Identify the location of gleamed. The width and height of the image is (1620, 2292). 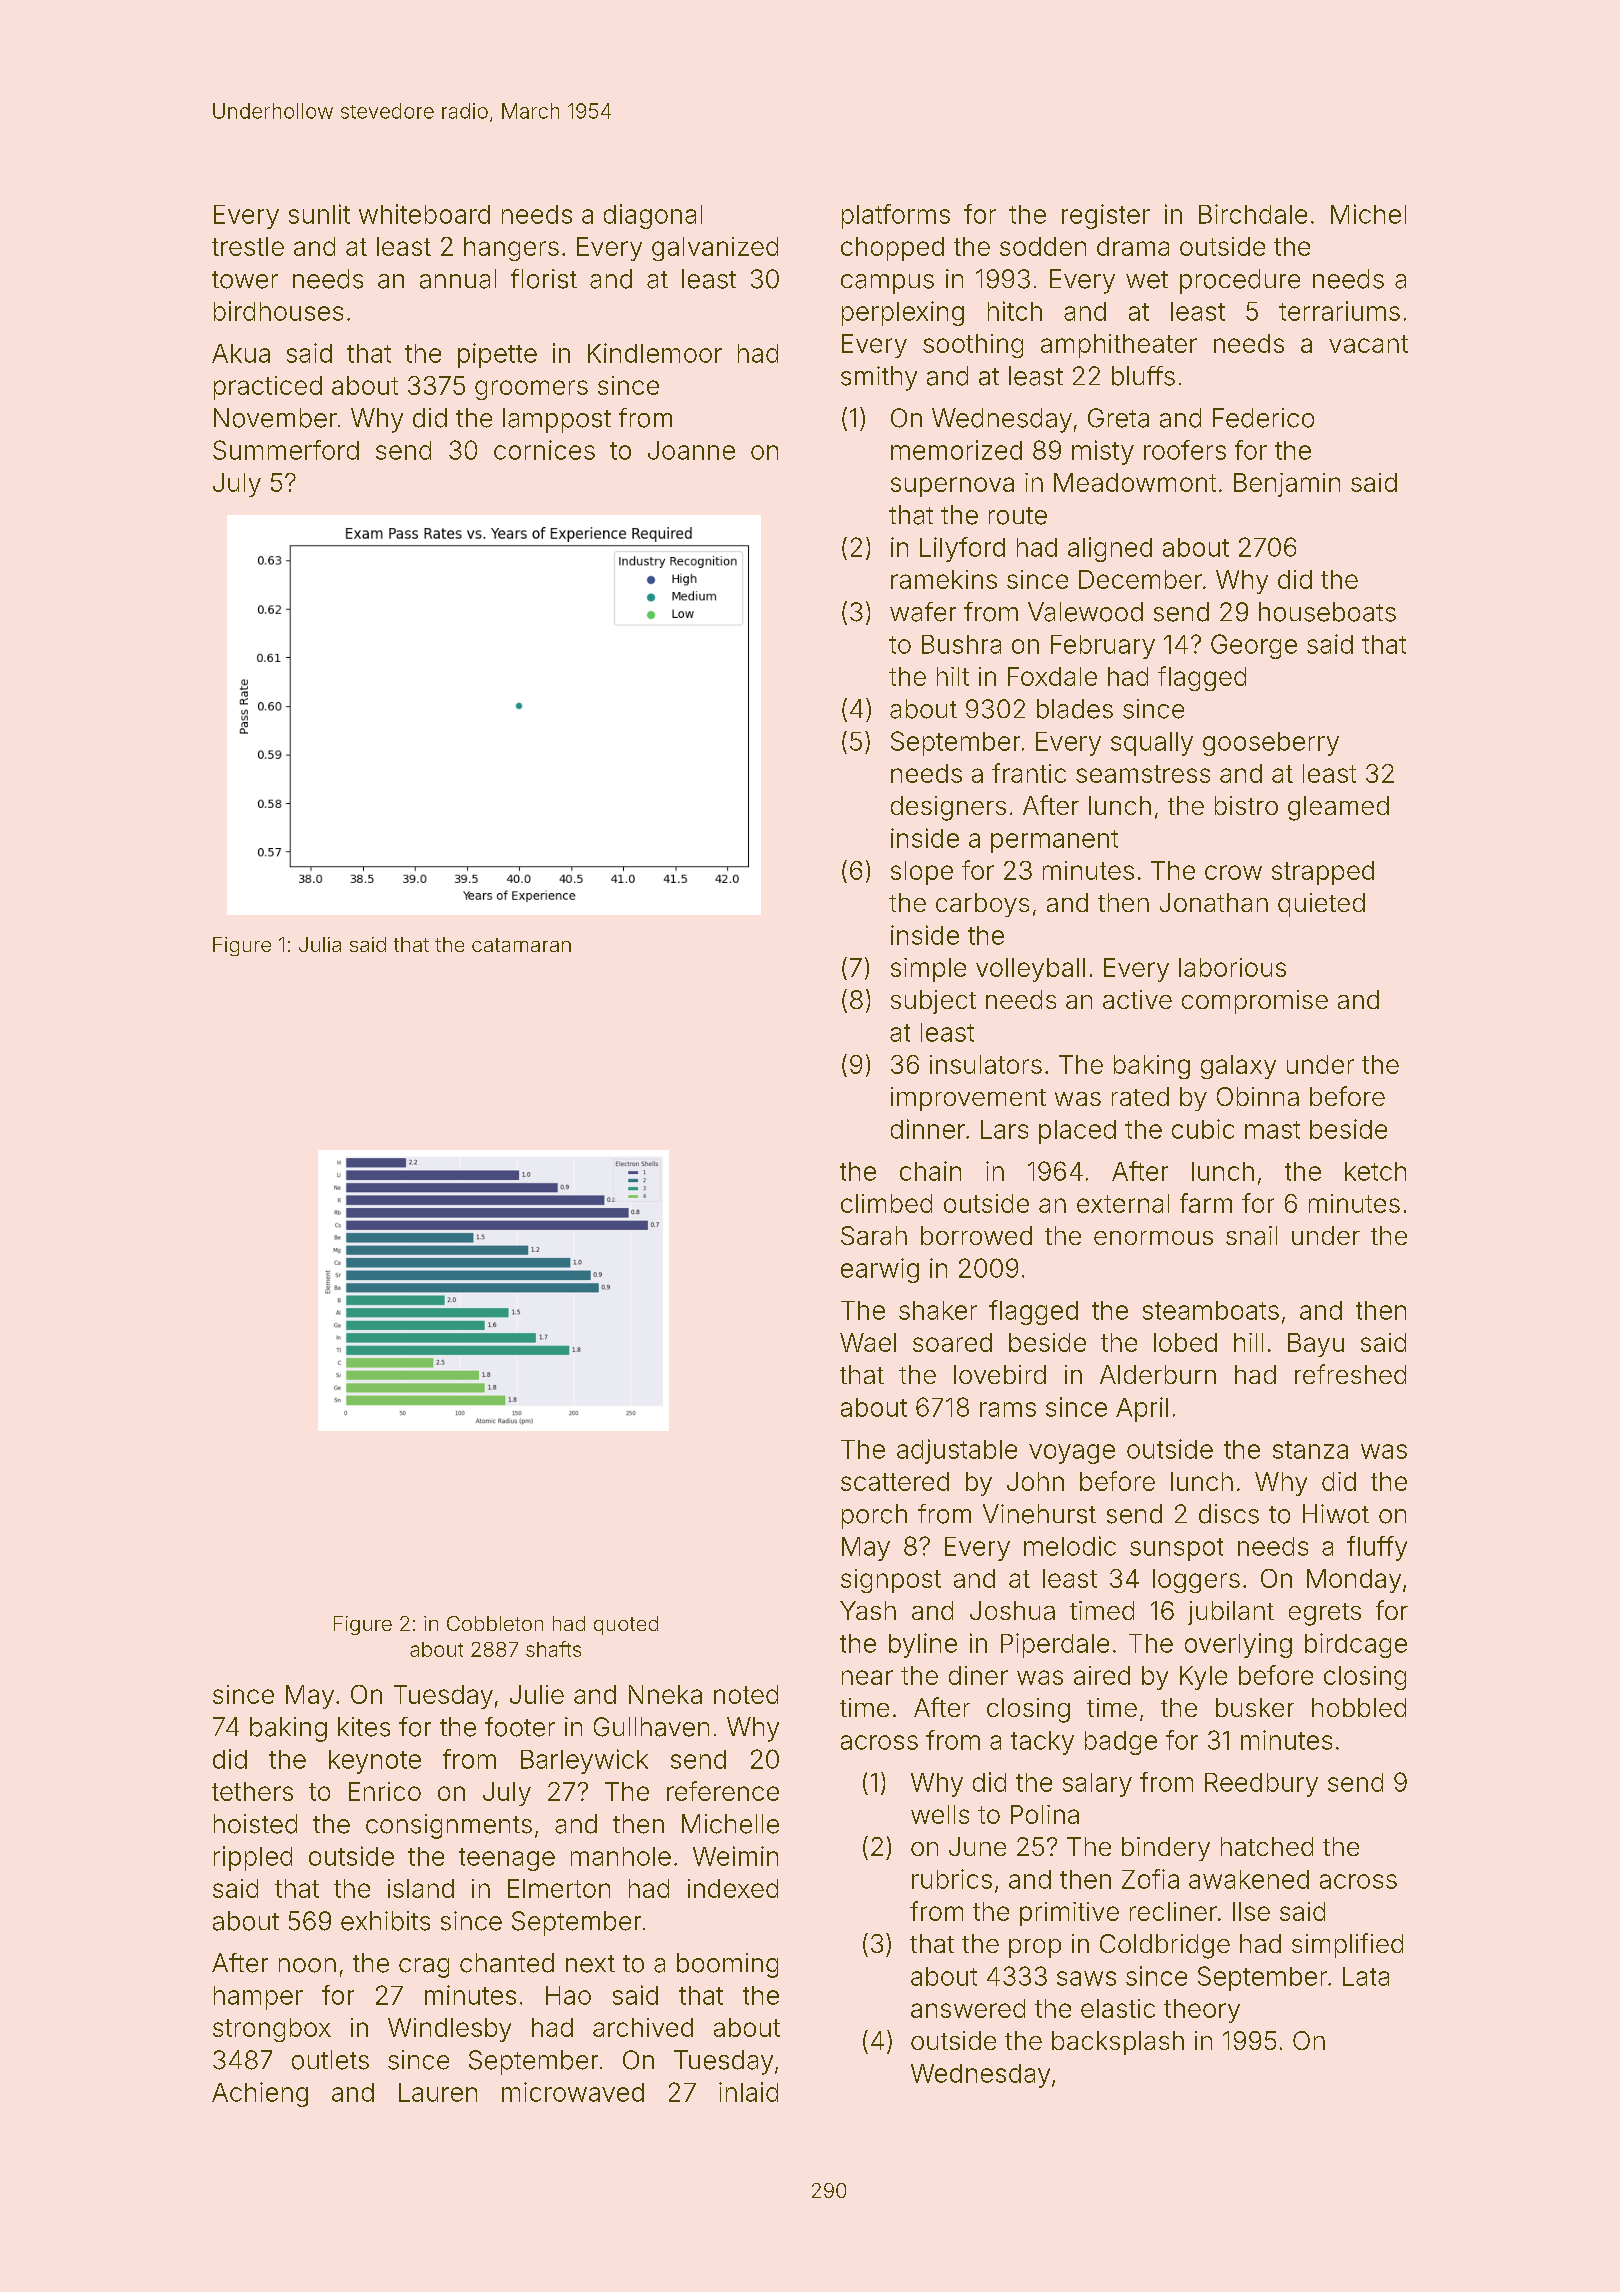
(1338, 808).
